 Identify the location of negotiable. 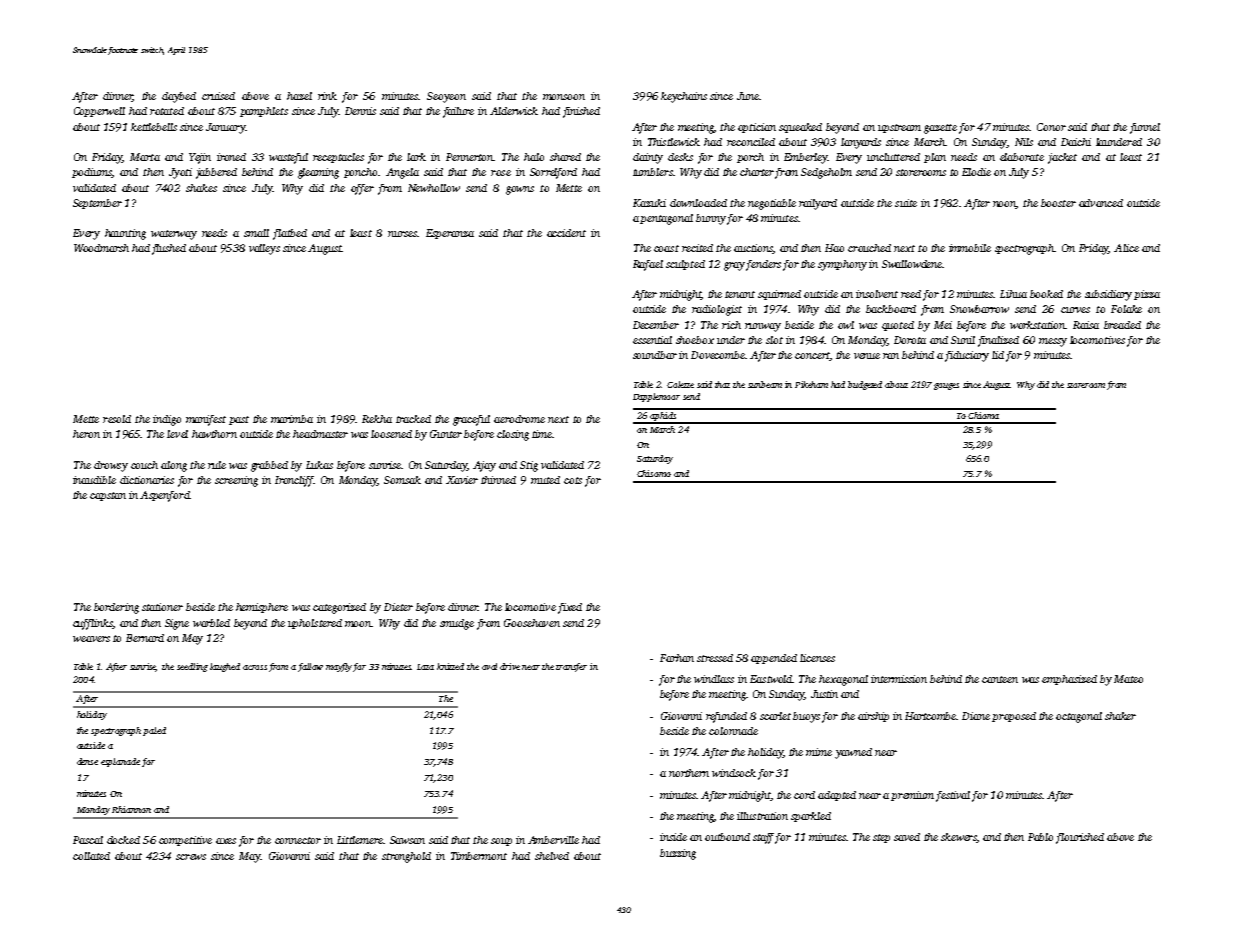
(772, 204).
